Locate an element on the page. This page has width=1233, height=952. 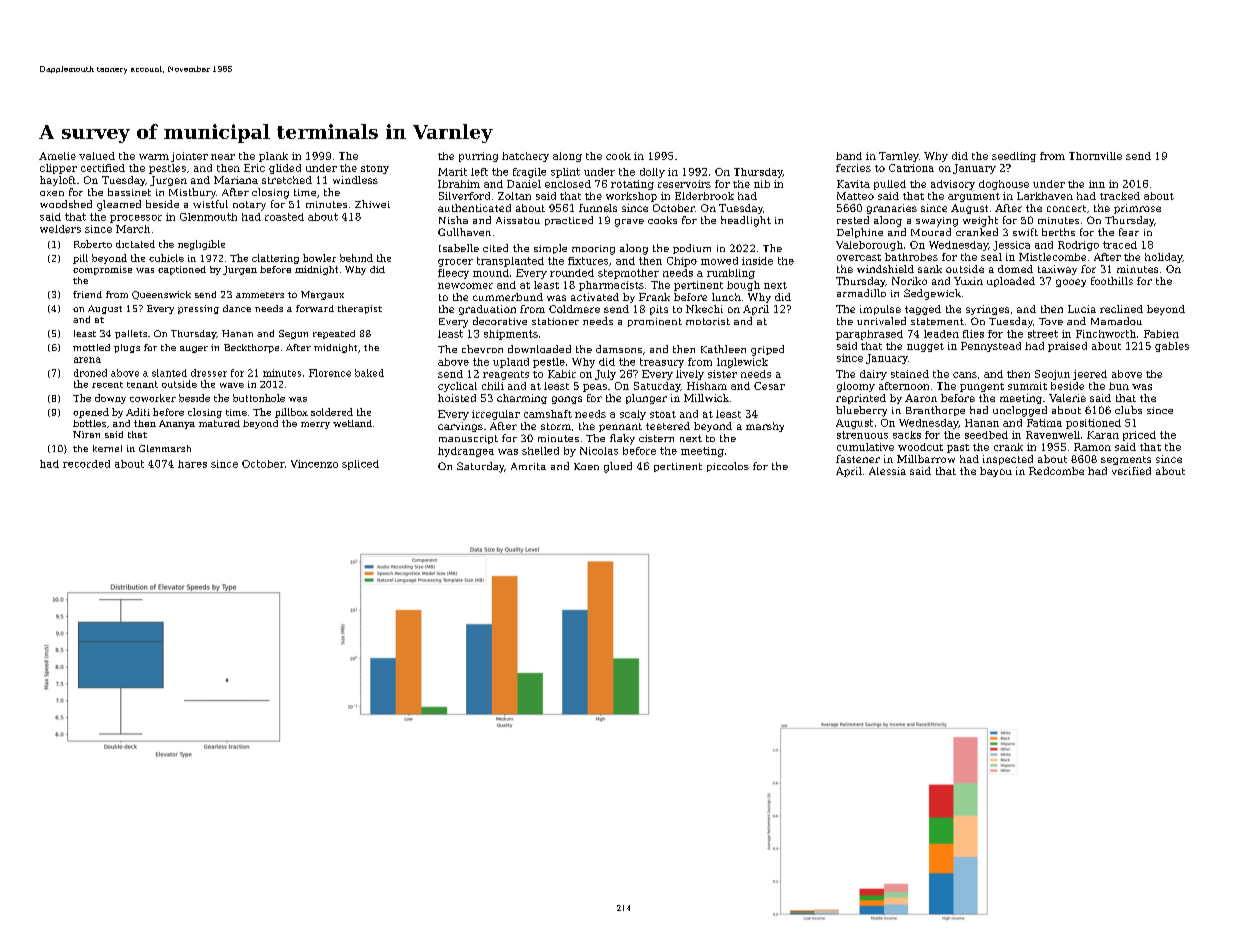
band is located at coordinates (849, 156).
